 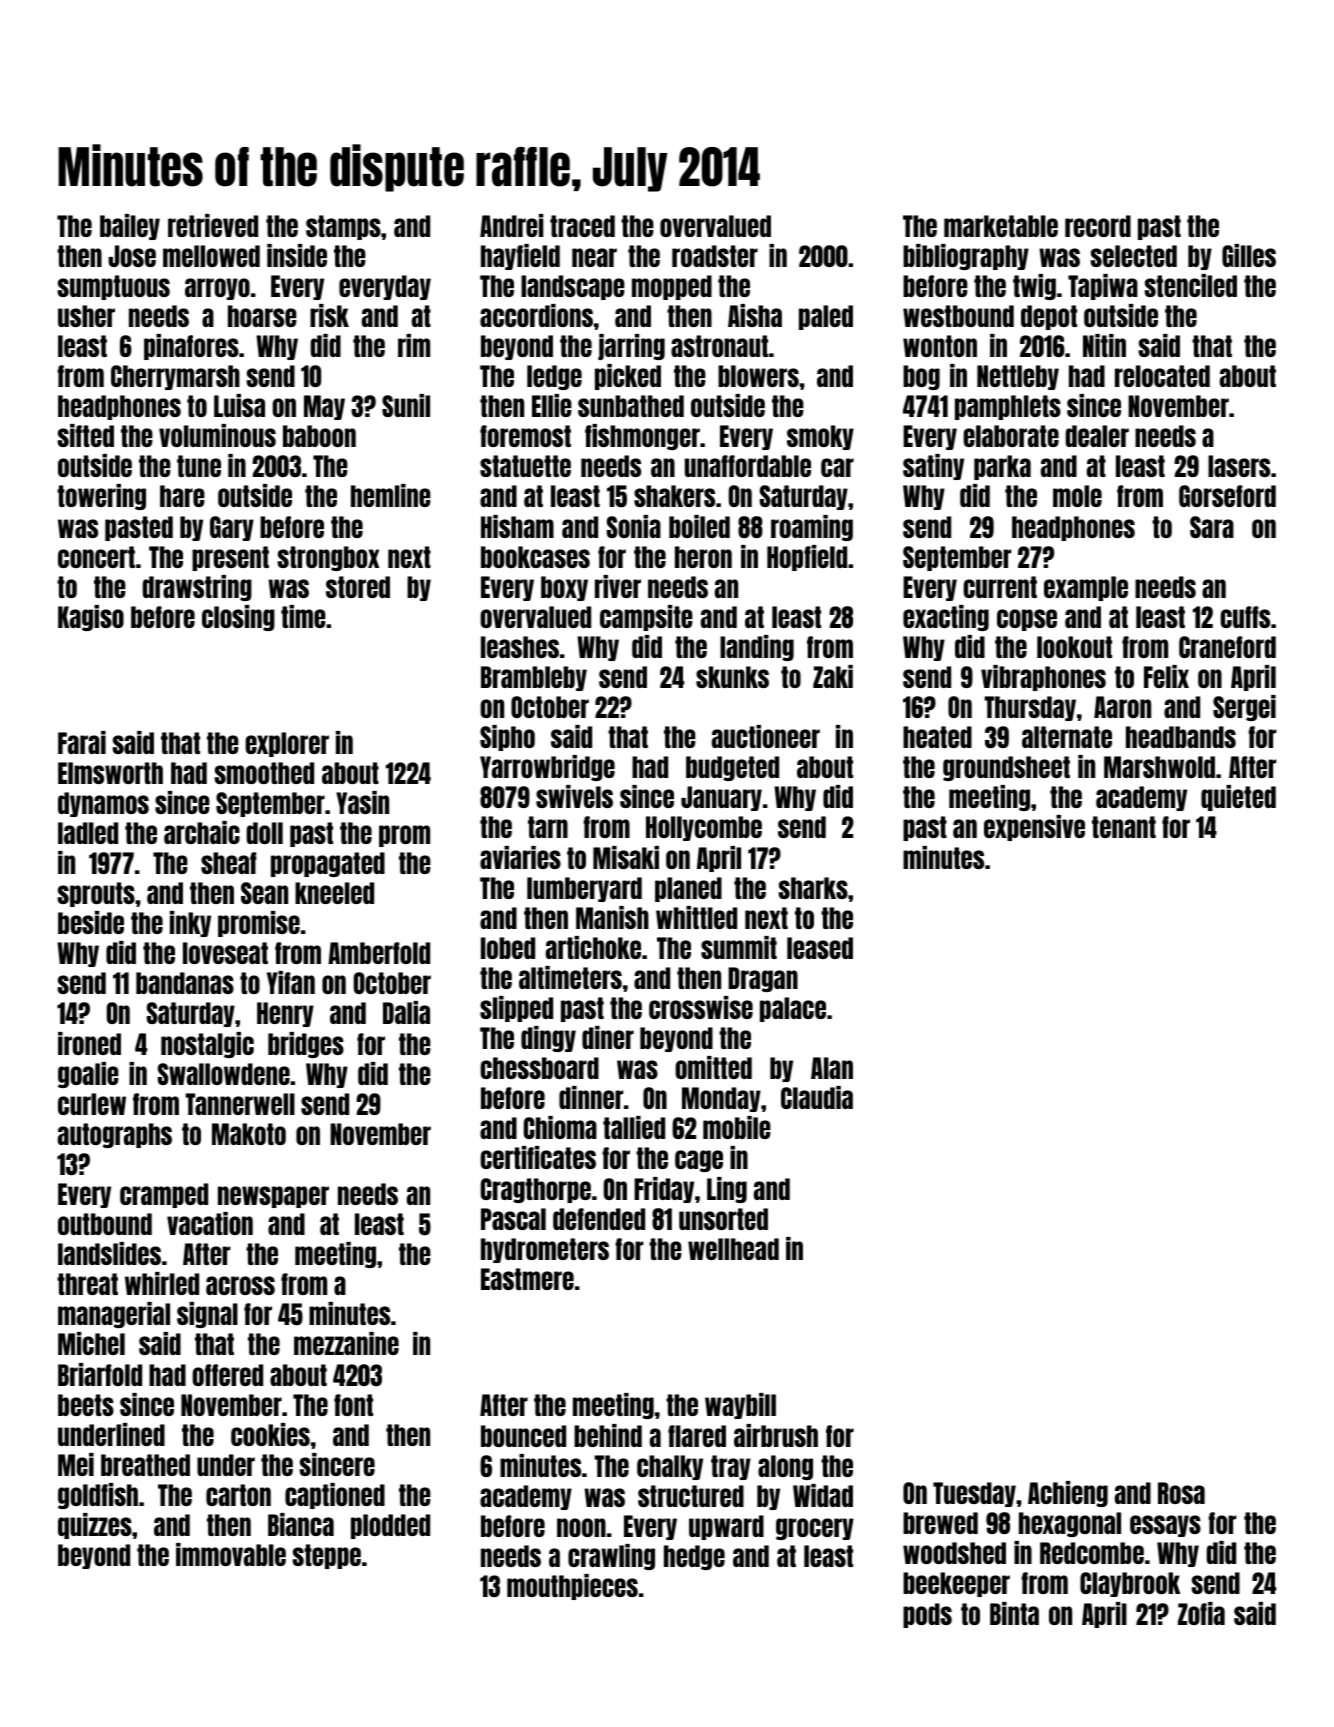 I want to click on January, so click(x=721, y=798).
